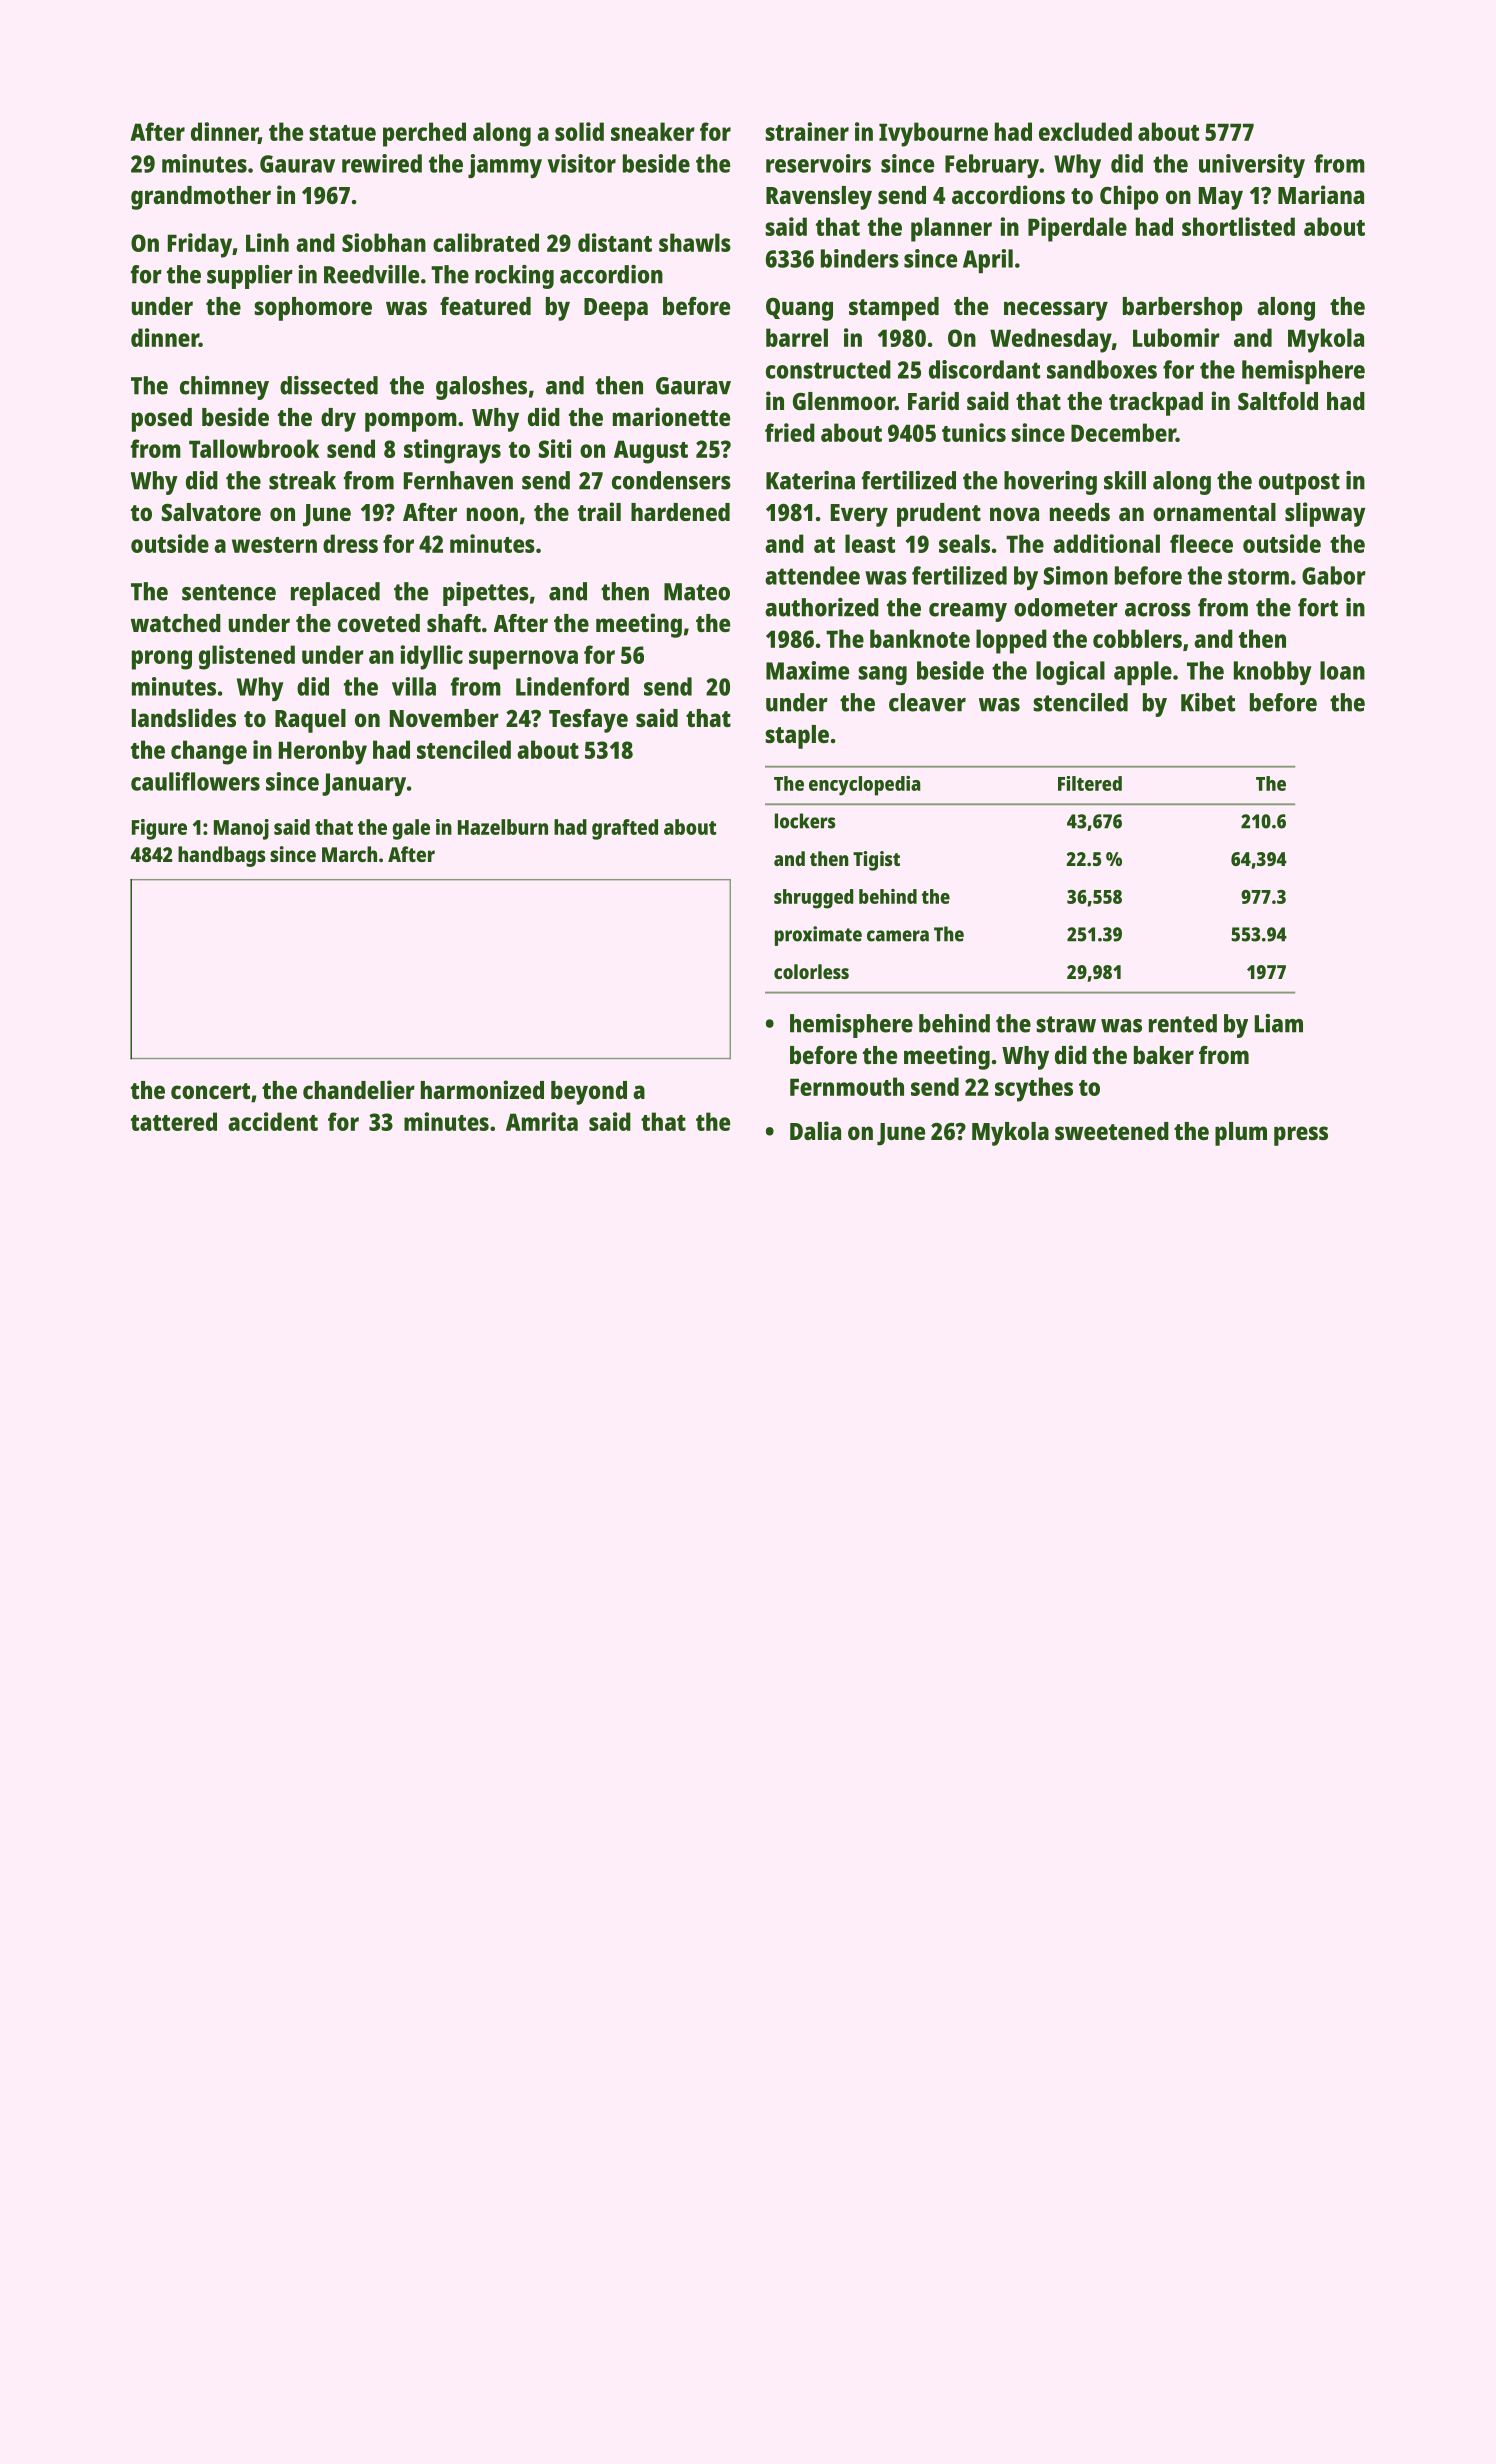  What do you see at coordinates (811, 971) in the document?
I see `colorless` at bounding box center [811, 971].
